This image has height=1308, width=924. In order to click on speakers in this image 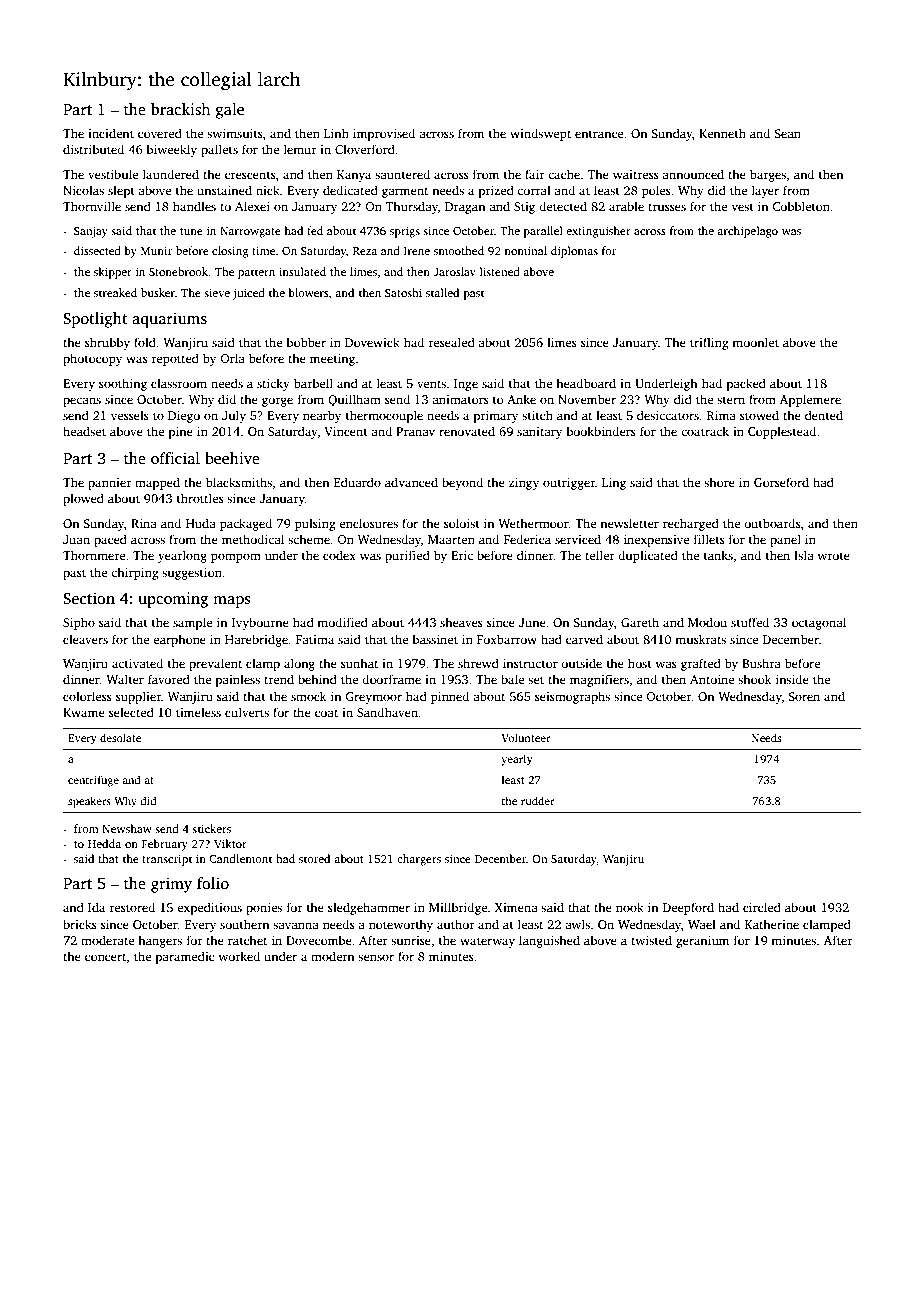, I will do `click(89, 802)`.
